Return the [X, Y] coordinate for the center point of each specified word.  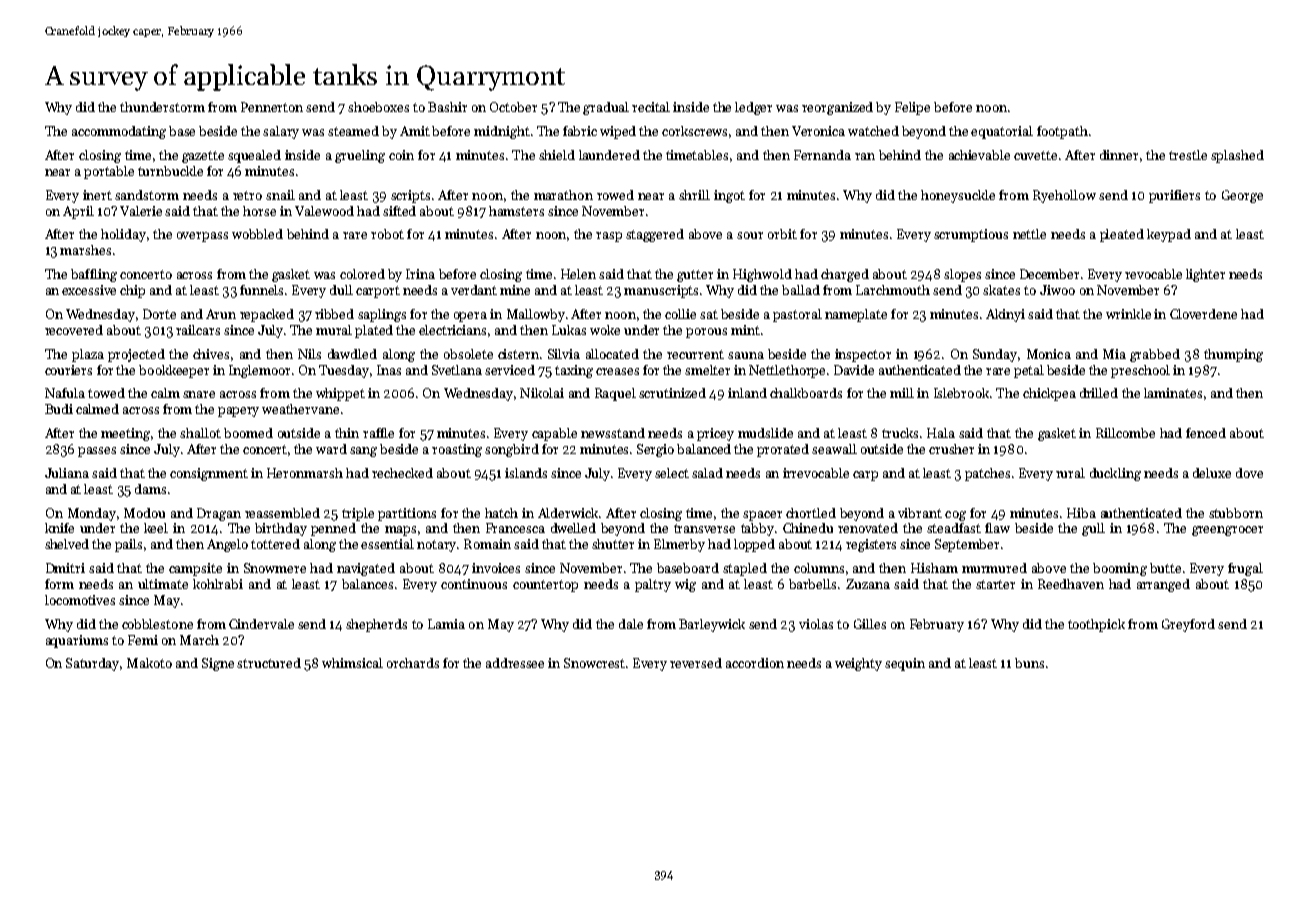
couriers [68, 370]
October [513, 107]
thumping [1233, 355]
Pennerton [272, 107]
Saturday [92, 664]
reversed [696, 663]
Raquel [615, 394]
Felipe [912, 108]
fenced [1206, 433]
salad [707, 473]
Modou [144, 513]
